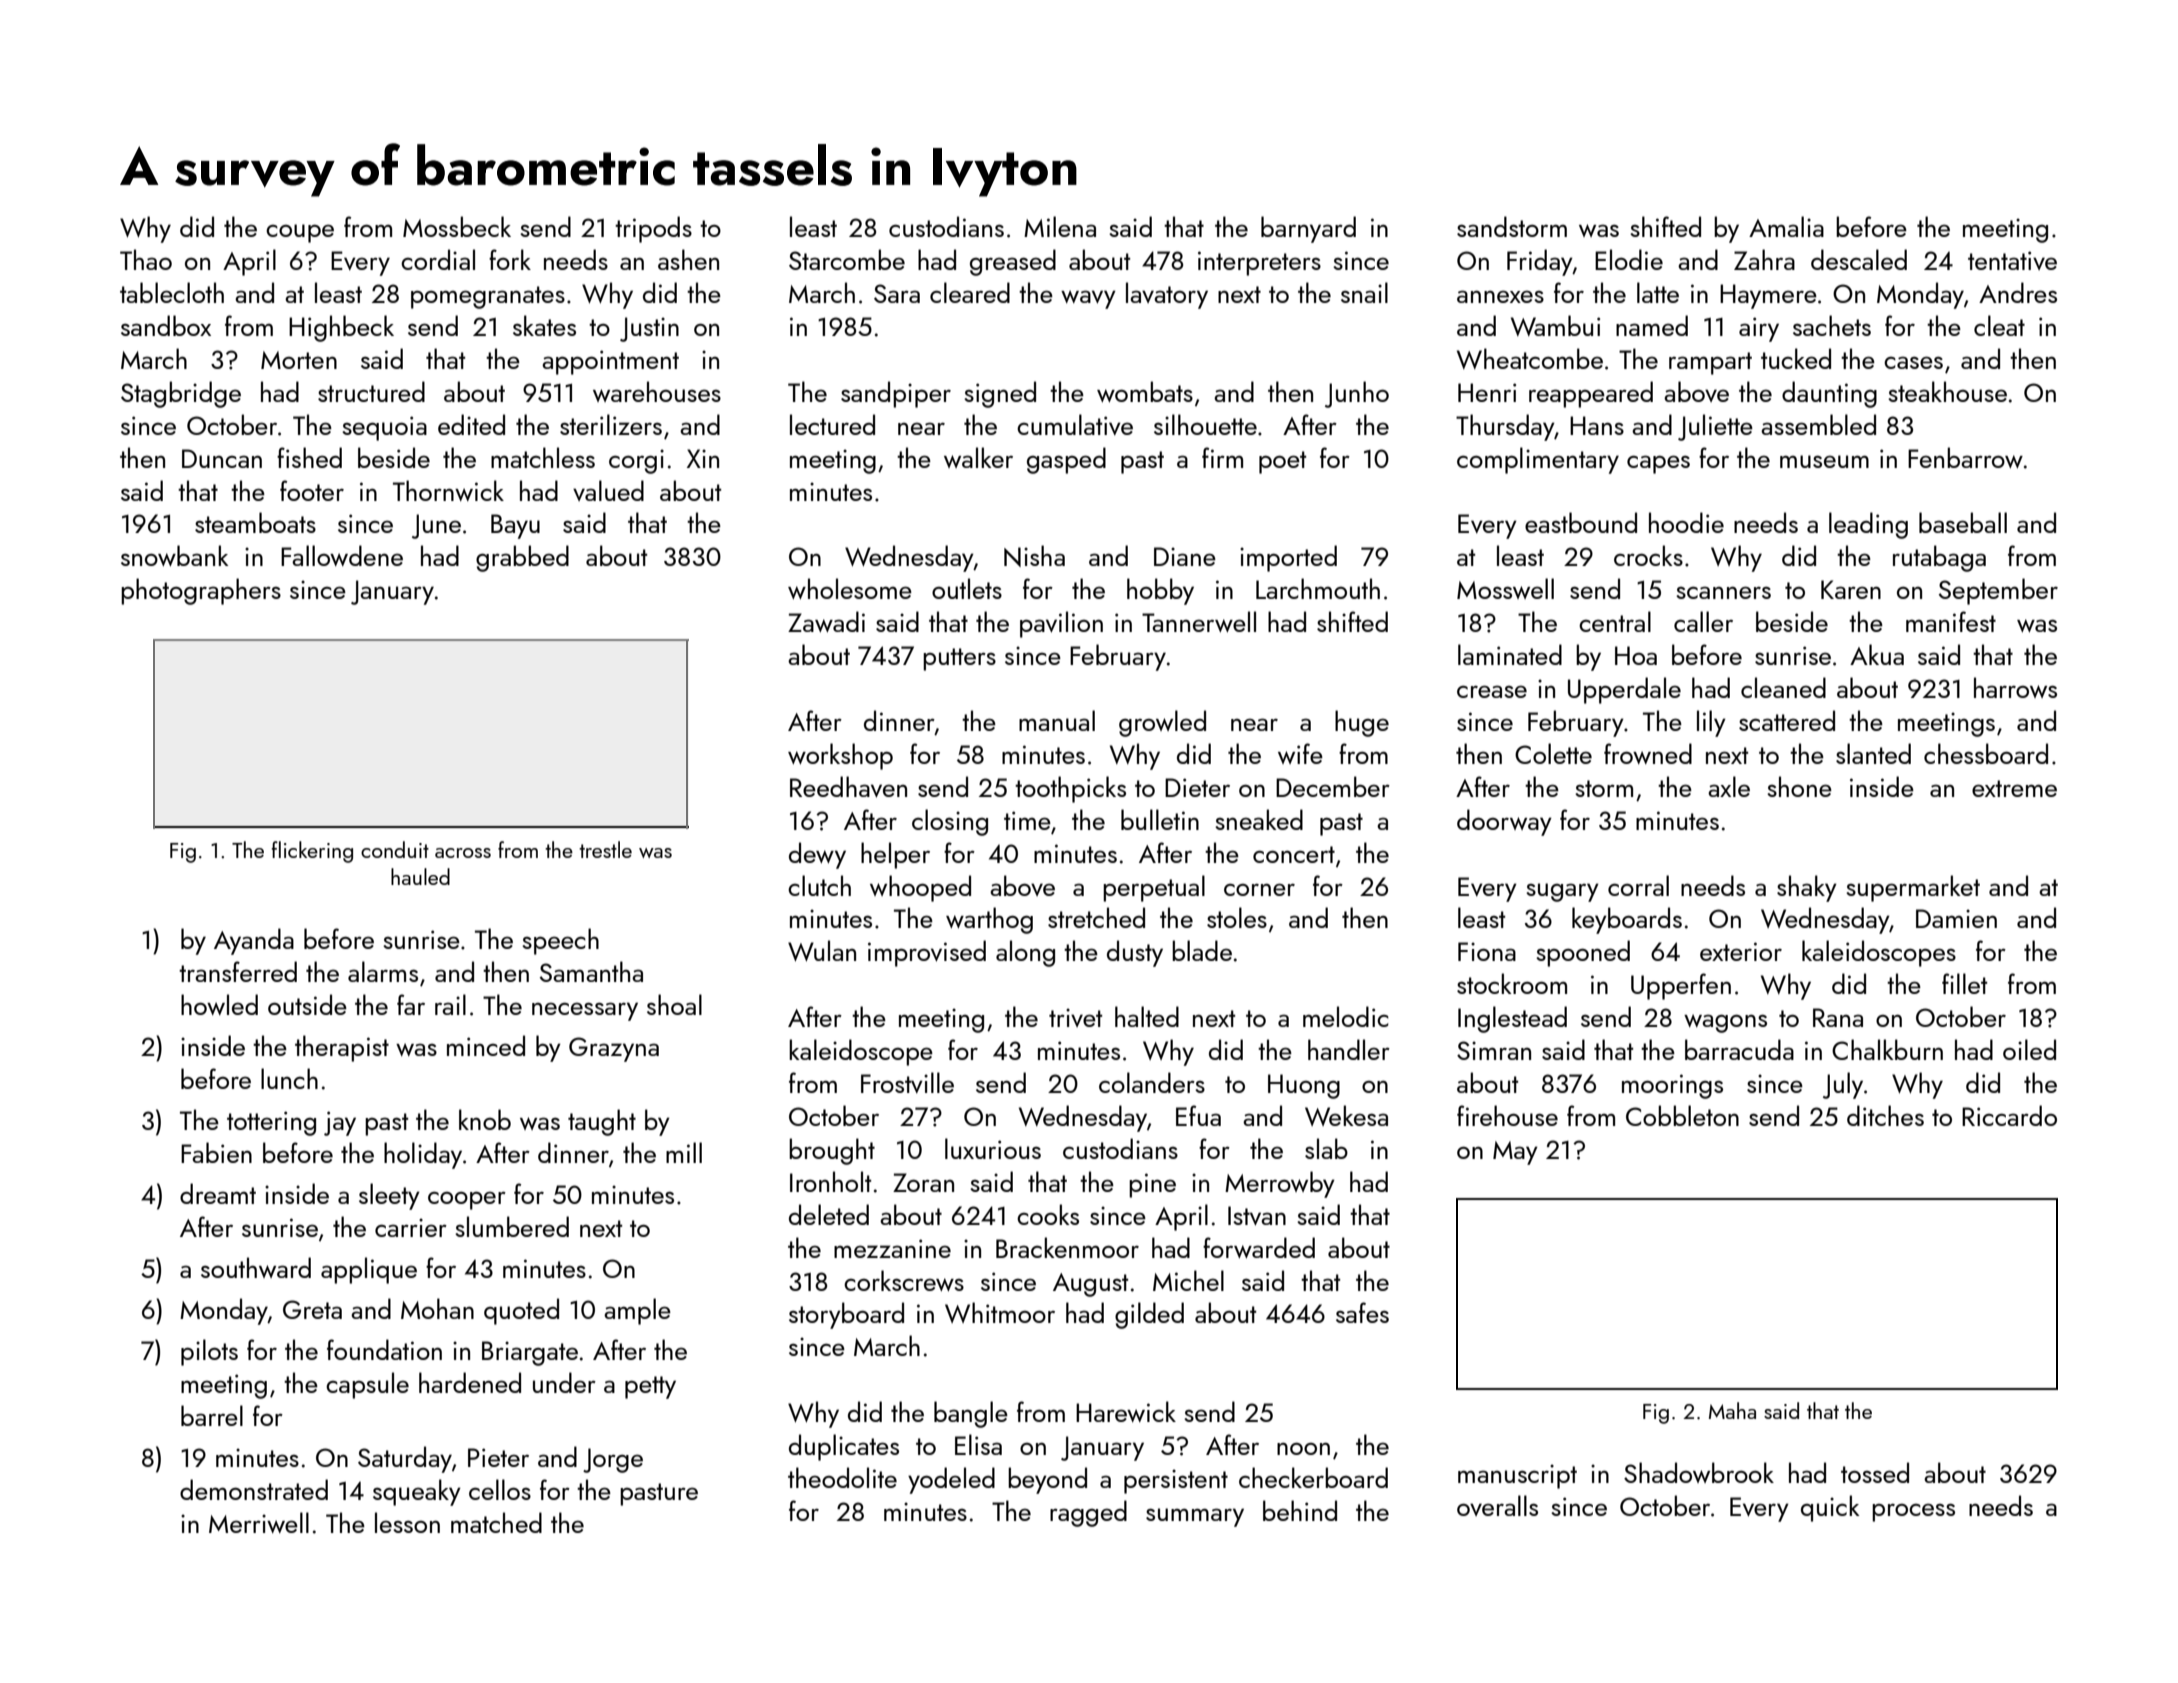 The image size is (2178, 1683). I want to click on Chalkburn, so click(1887, 1049).
